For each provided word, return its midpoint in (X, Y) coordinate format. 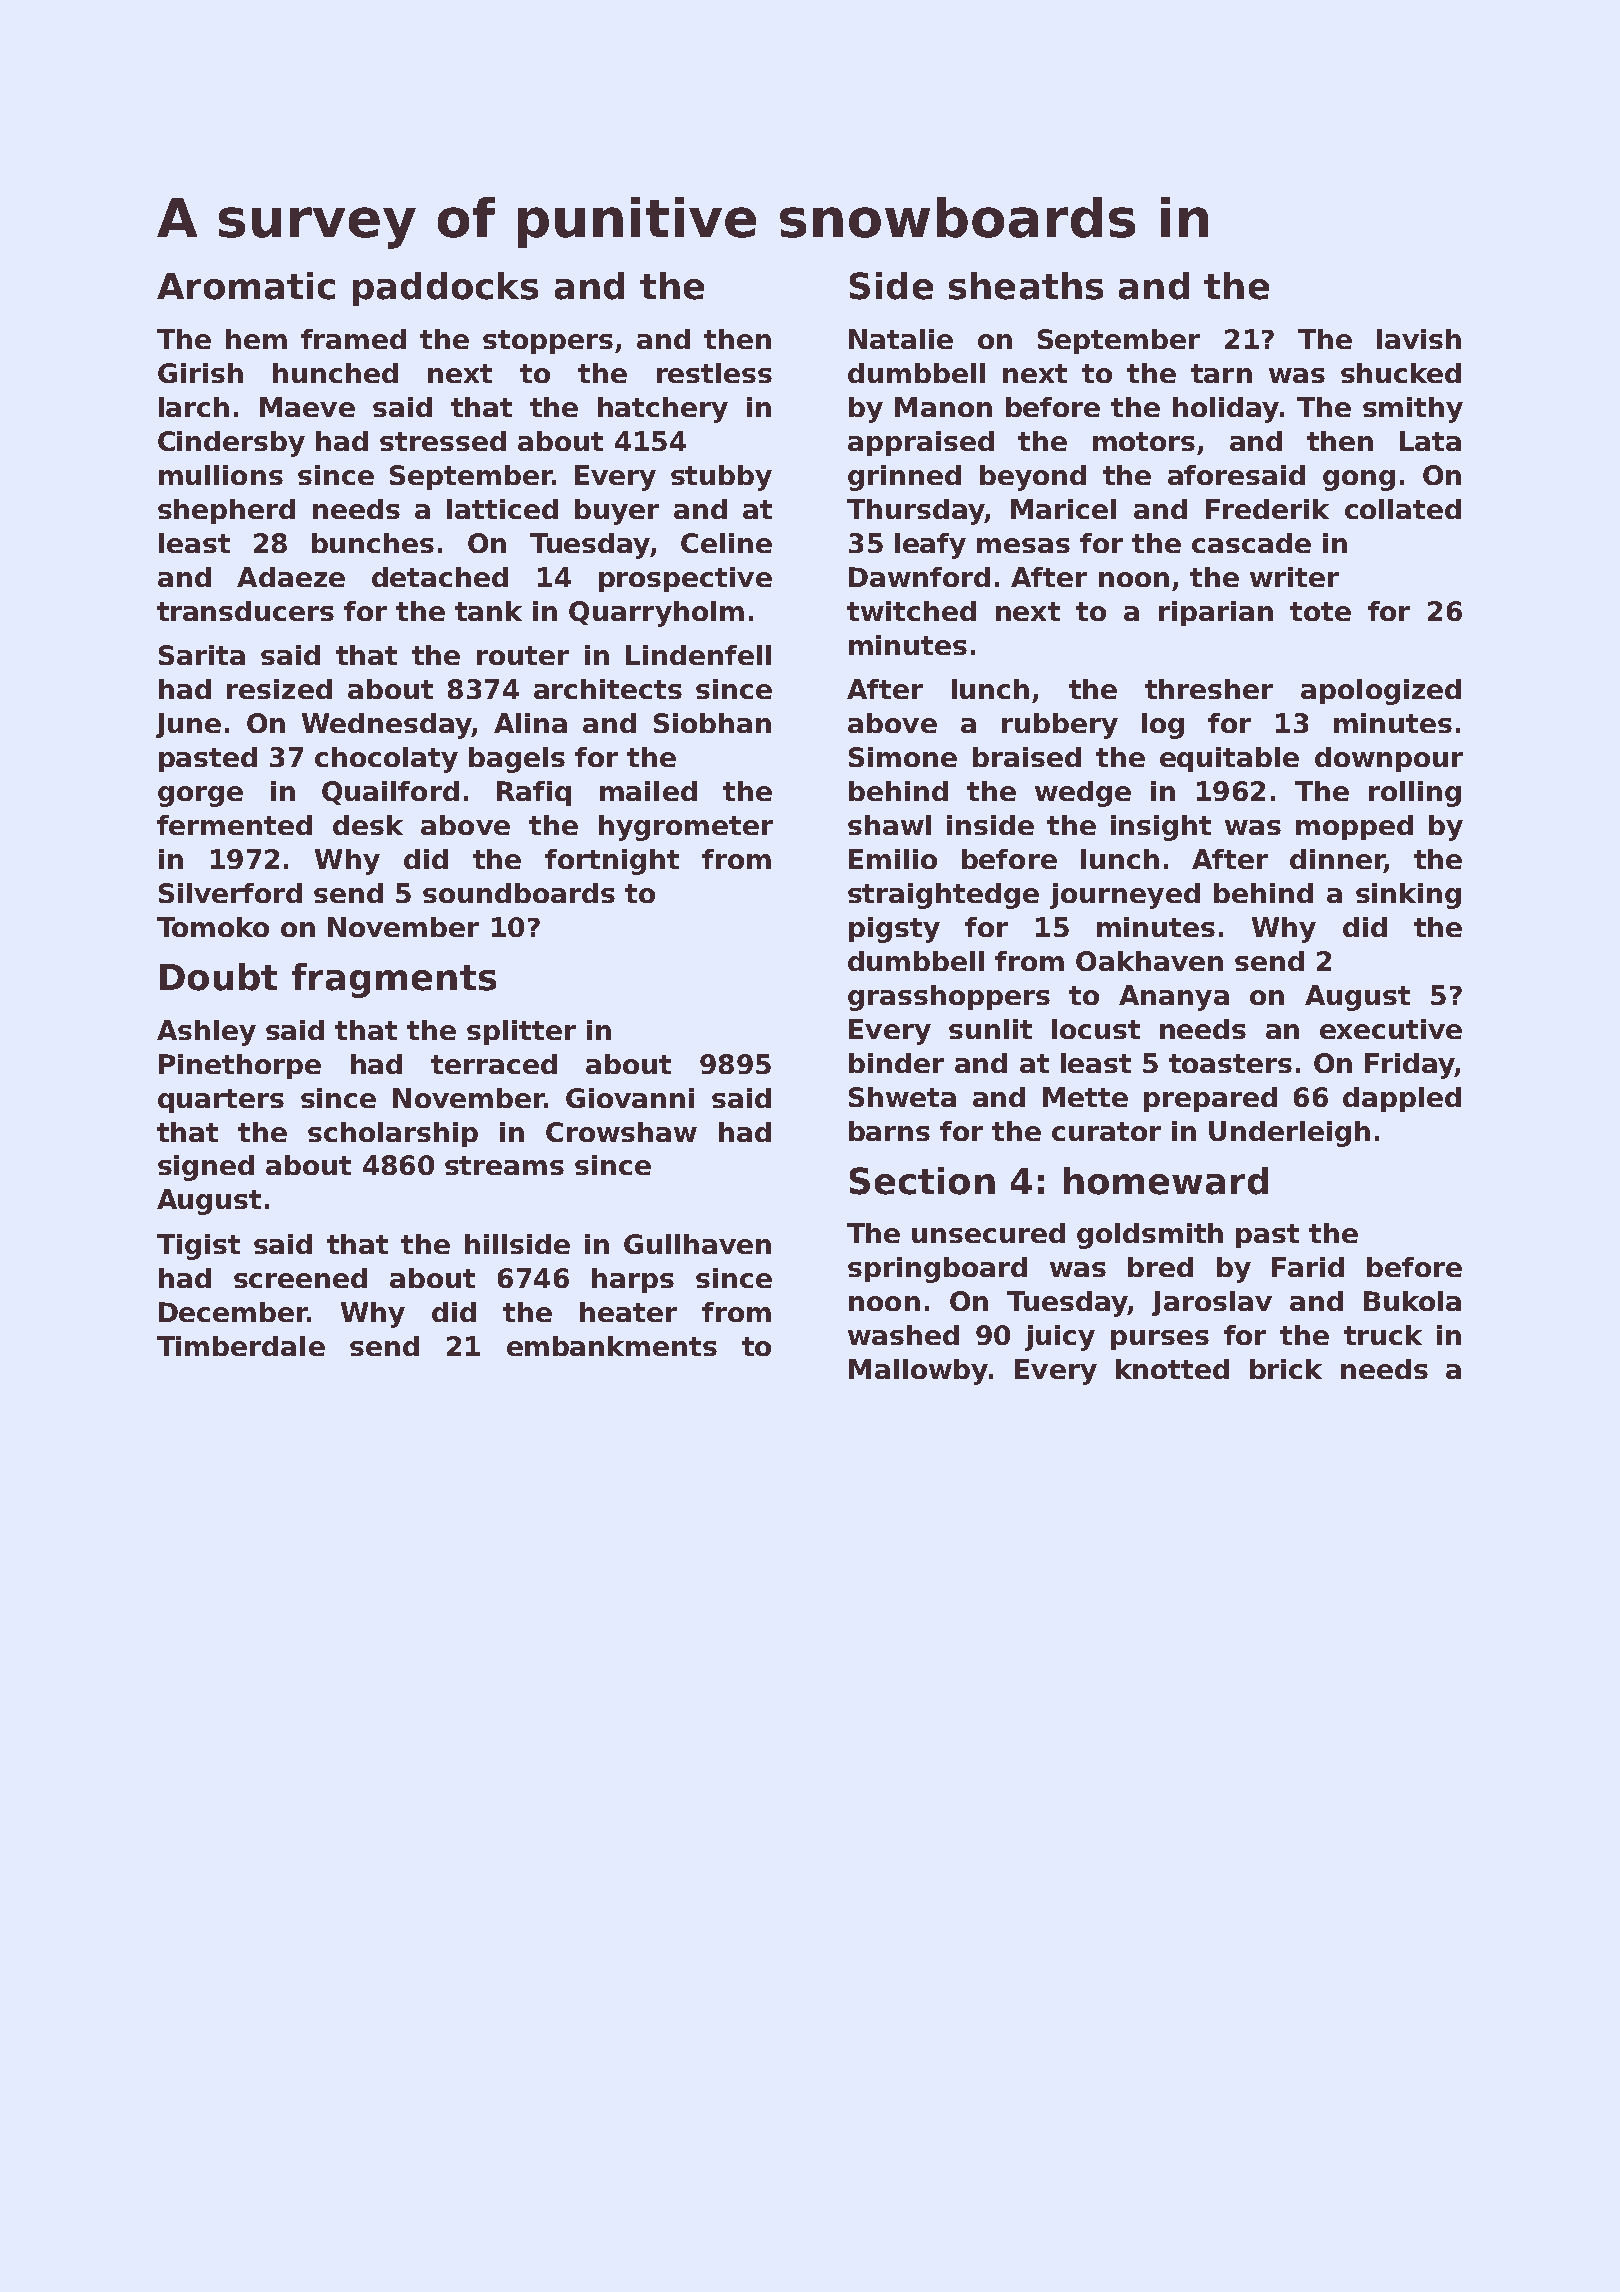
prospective (685, 579)
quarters (221, 1101)
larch (194, 407)
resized (279, 689)
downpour (1389, 759)
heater (628, 1312)
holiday (1226, 410)
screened (300, 1278)
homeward (1166, 1181)
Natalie (901, 339)
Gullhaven (697, 1244)
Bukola (1412, 1301)
